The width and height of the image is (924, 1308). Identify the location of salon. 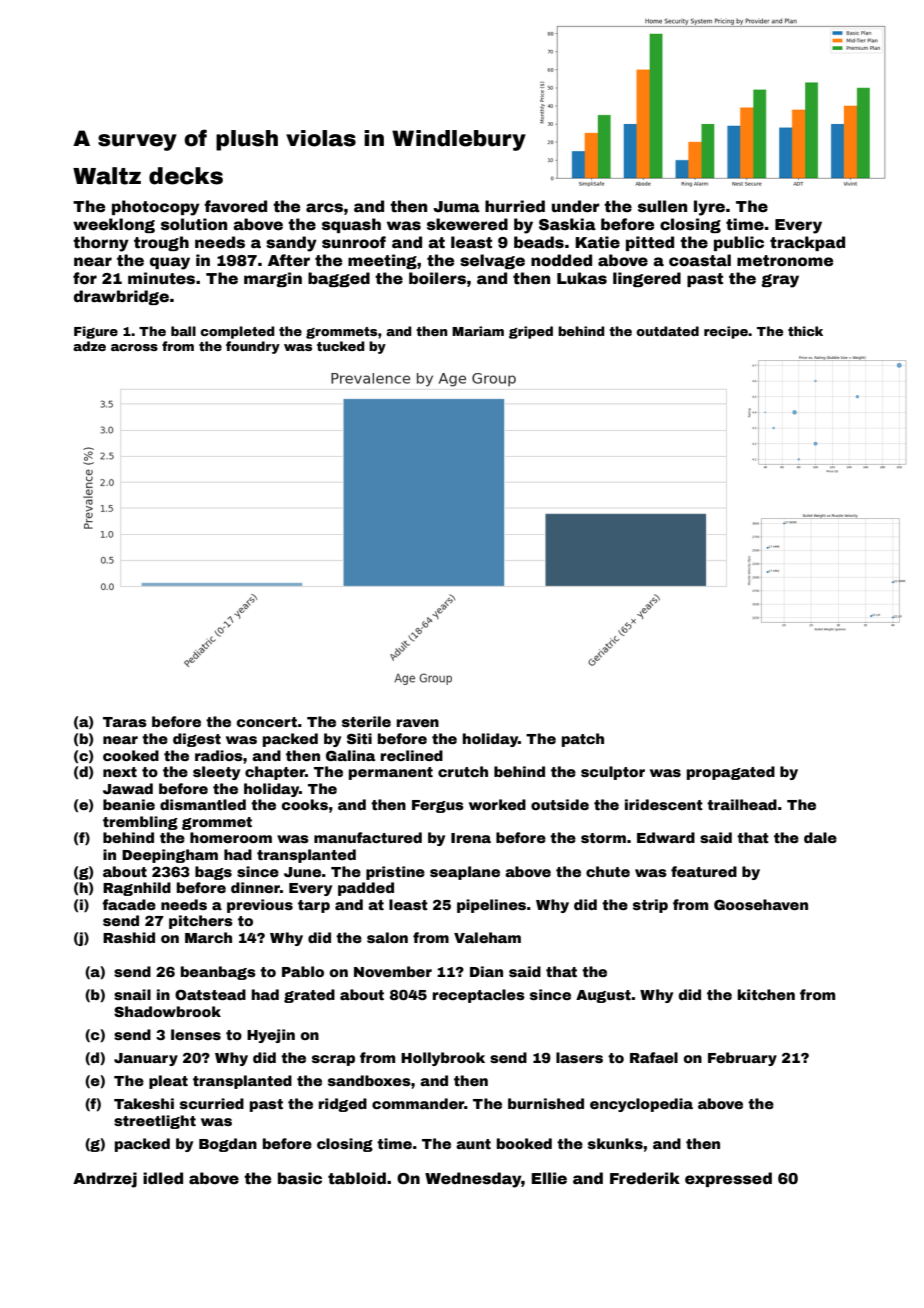
(387, 937).
